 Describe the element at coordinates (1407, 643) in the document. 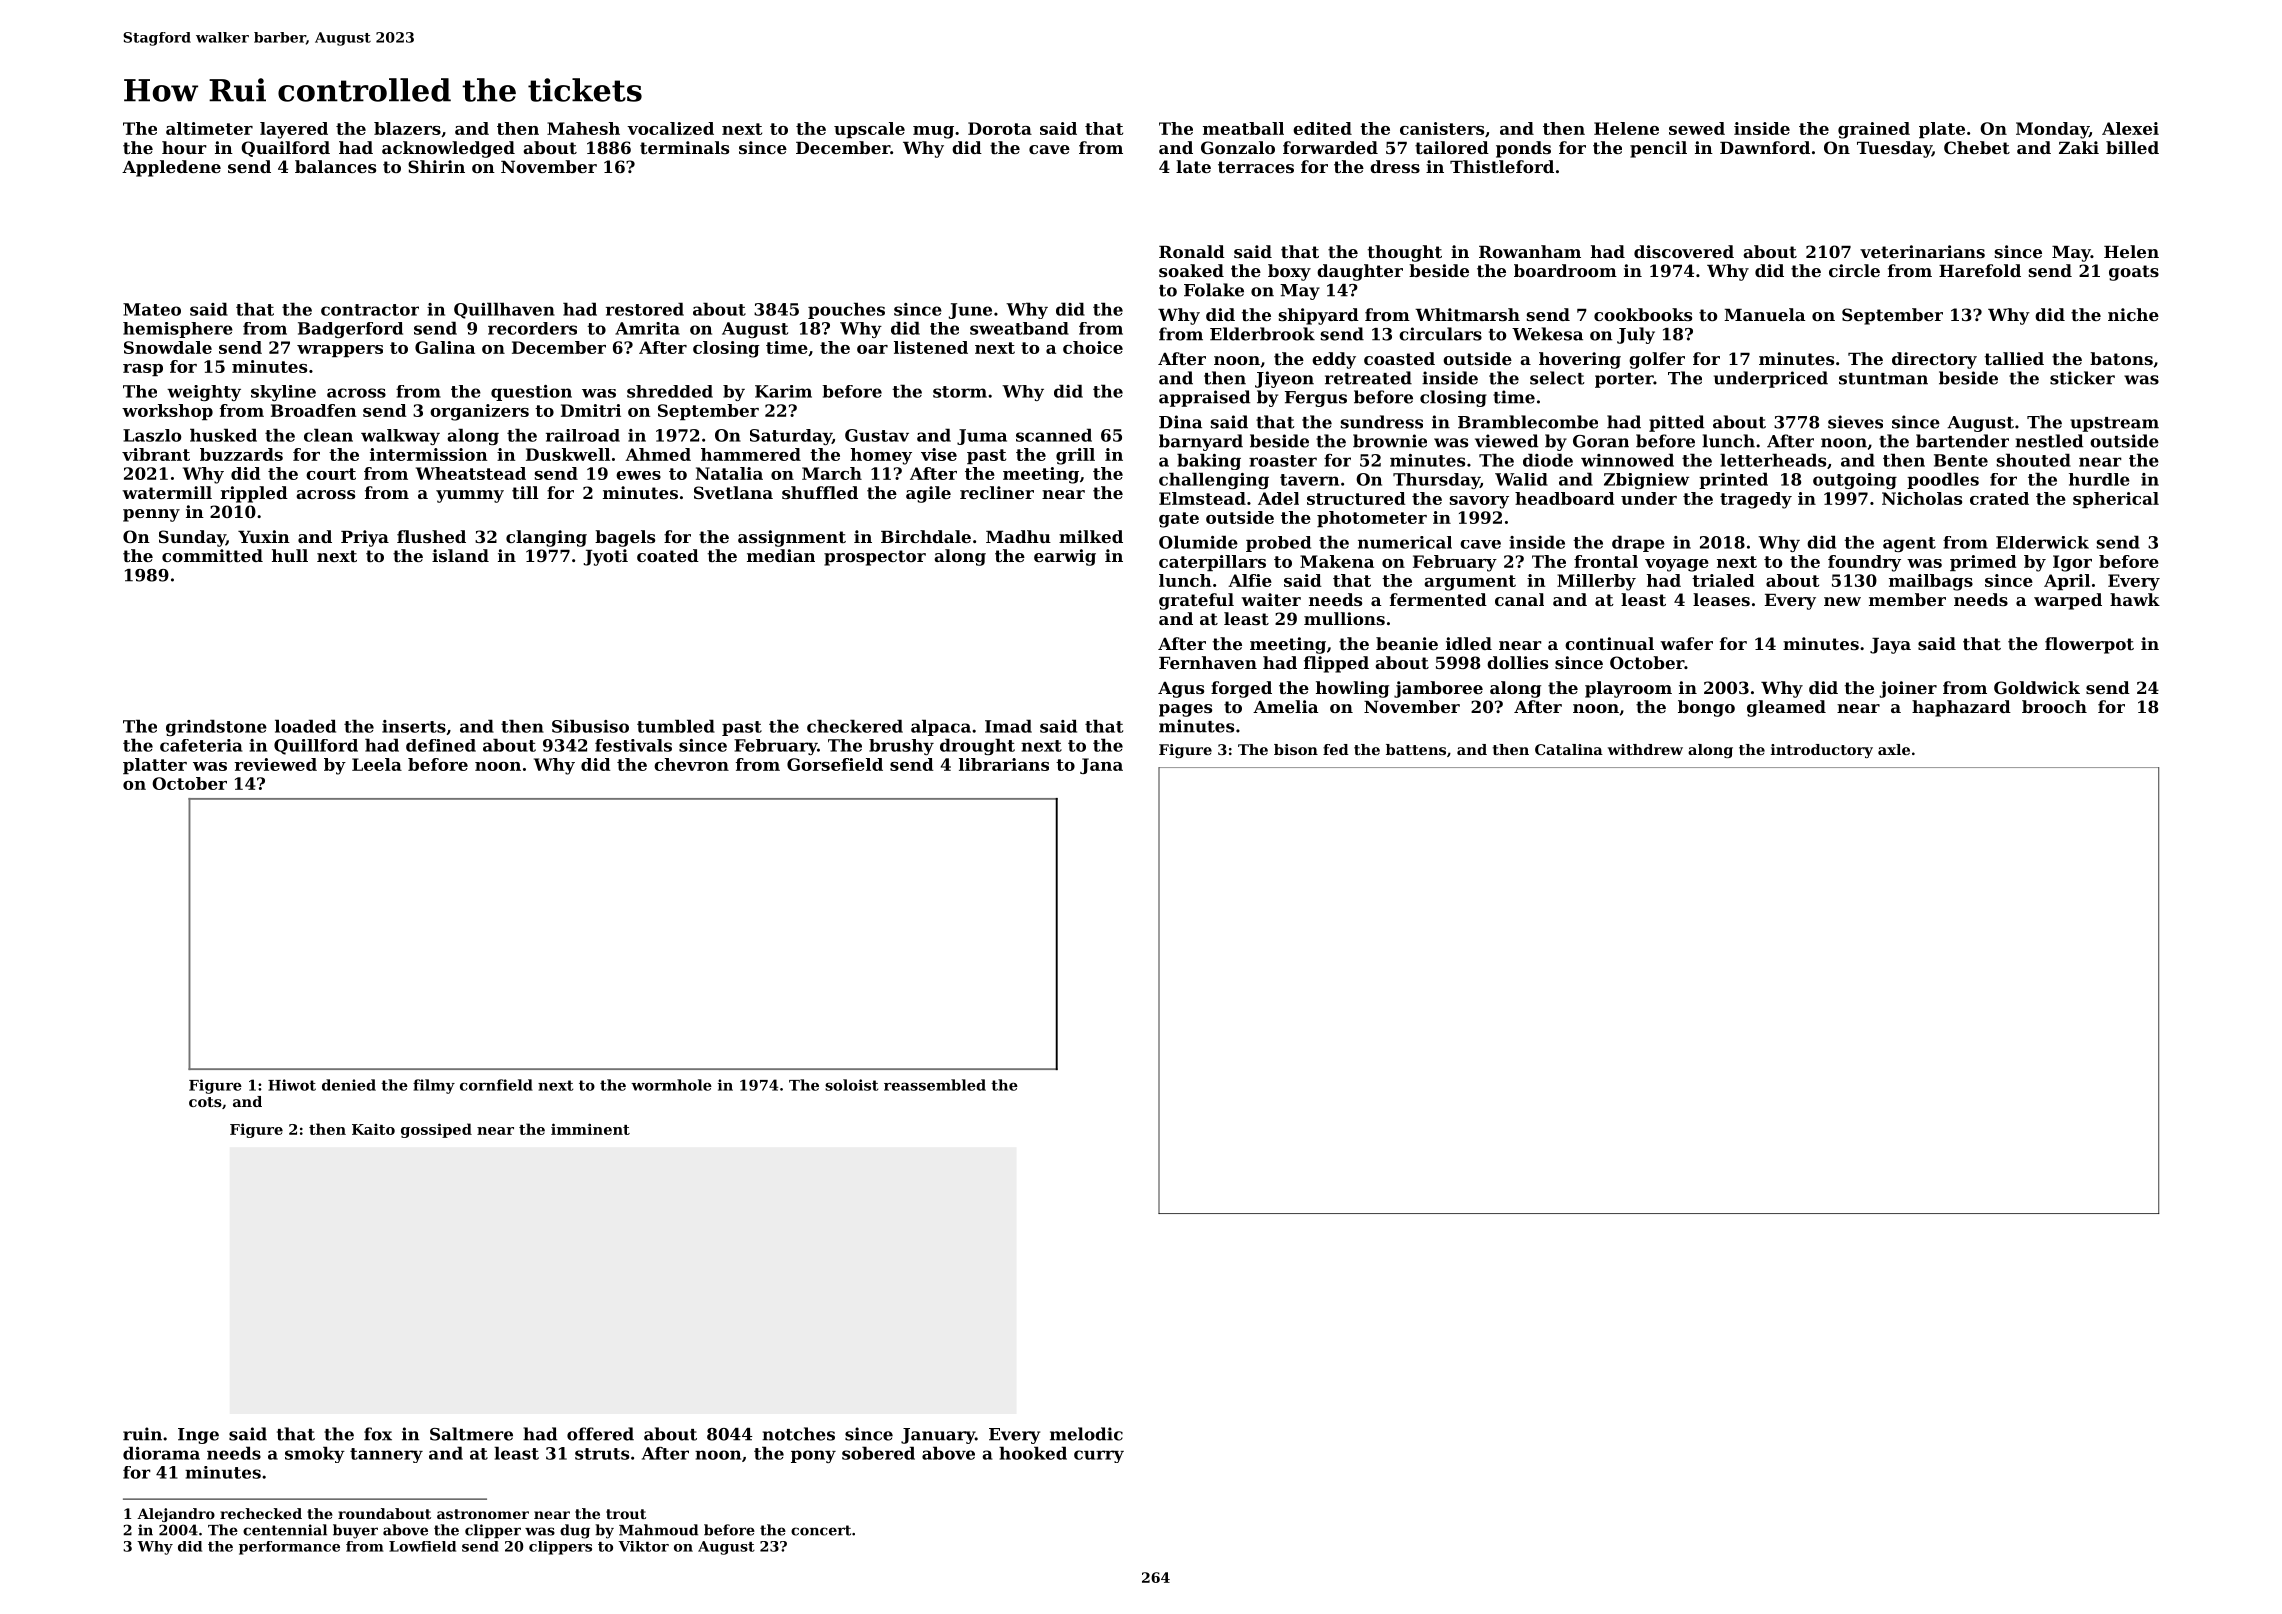

I see `beanie` at that location.
